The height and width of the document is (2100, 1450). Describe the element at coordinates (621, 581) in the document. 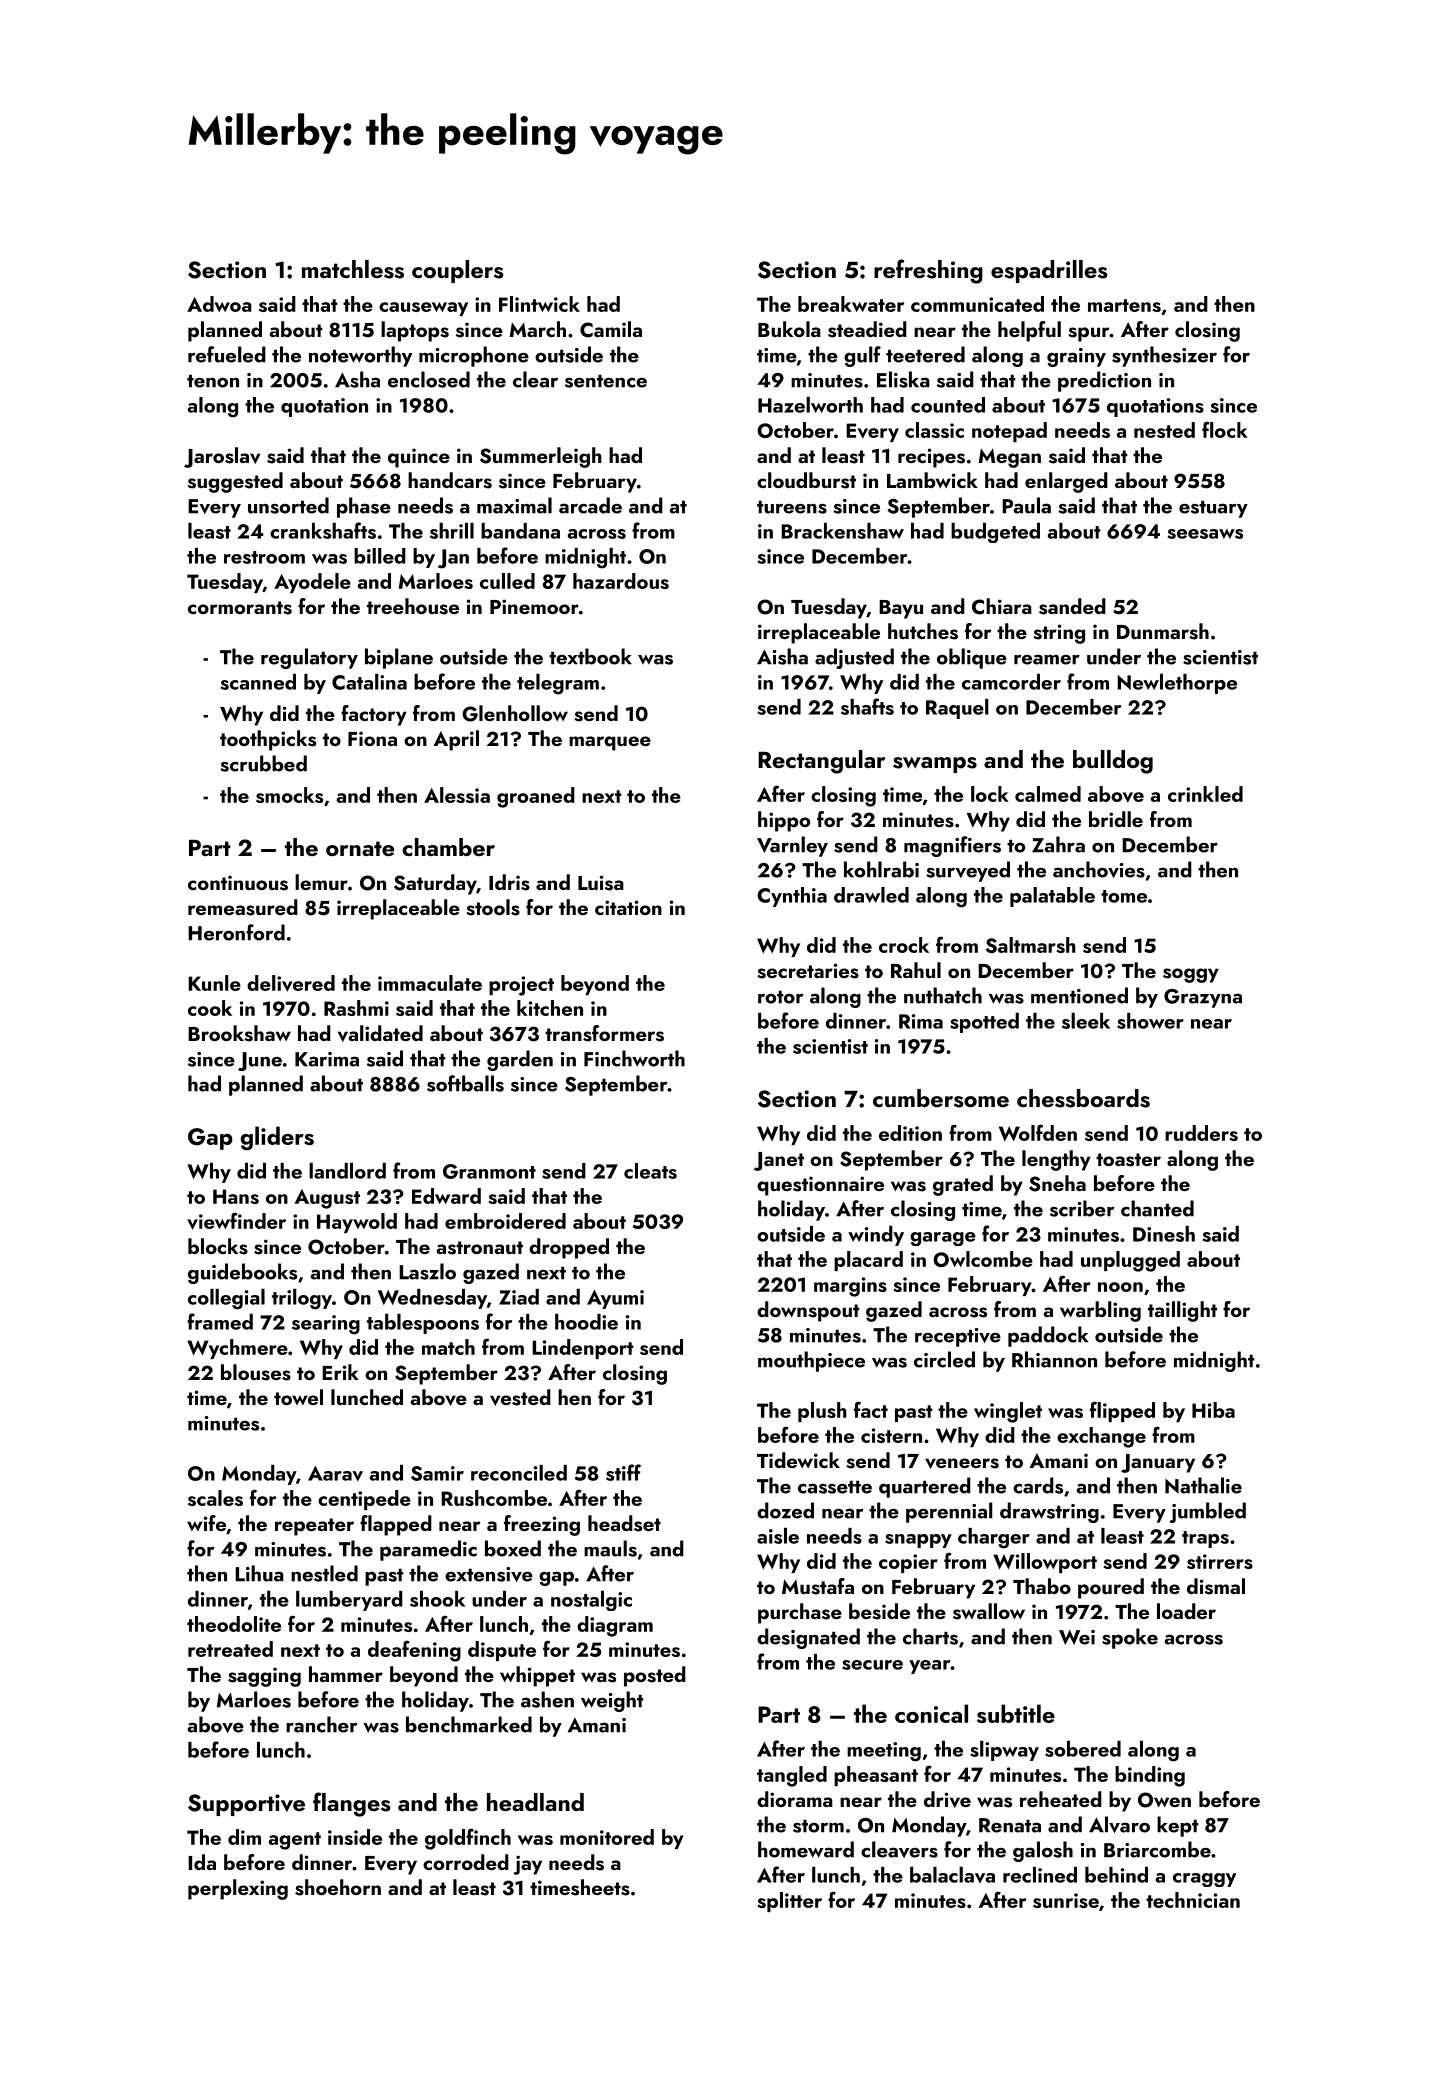

I see `hazardous` at that location.
